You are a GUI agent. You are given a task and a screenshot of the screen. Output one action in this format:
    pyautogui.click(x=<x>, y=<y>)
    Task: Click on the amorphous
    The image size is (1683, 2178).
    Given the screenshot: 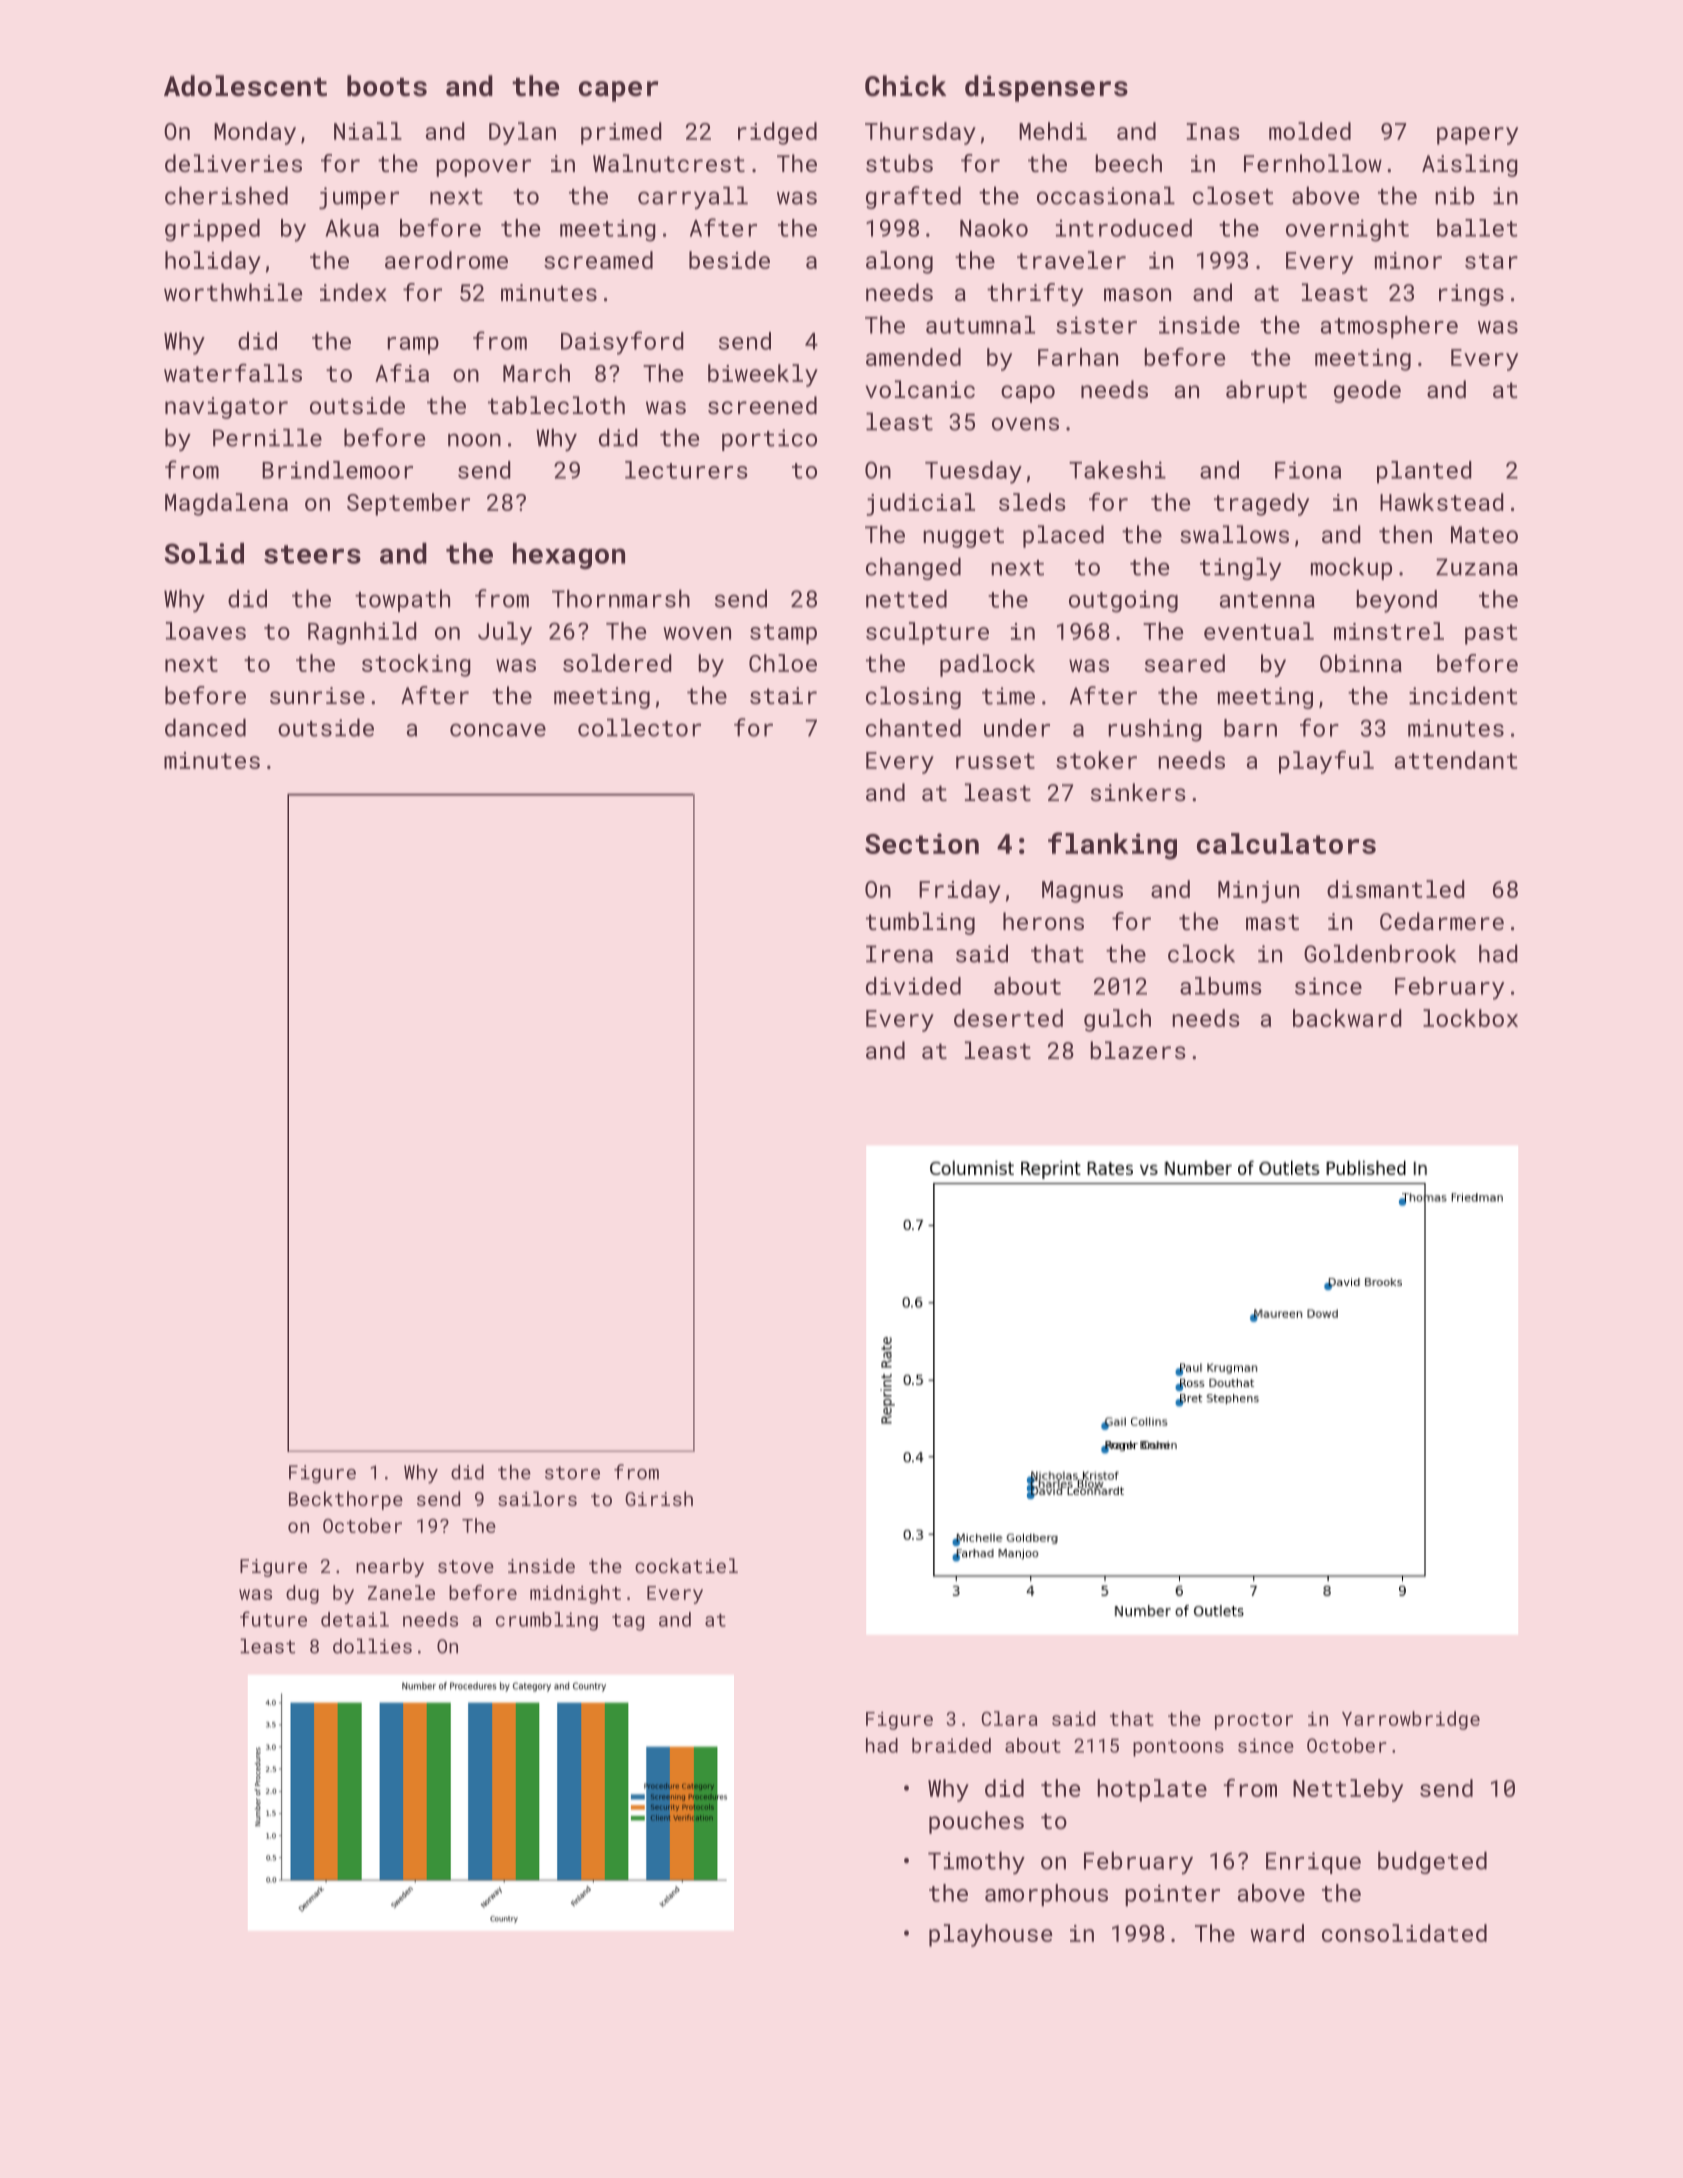 What is the action you would take?
    pyautogui.click(x=1046, y=1895)
